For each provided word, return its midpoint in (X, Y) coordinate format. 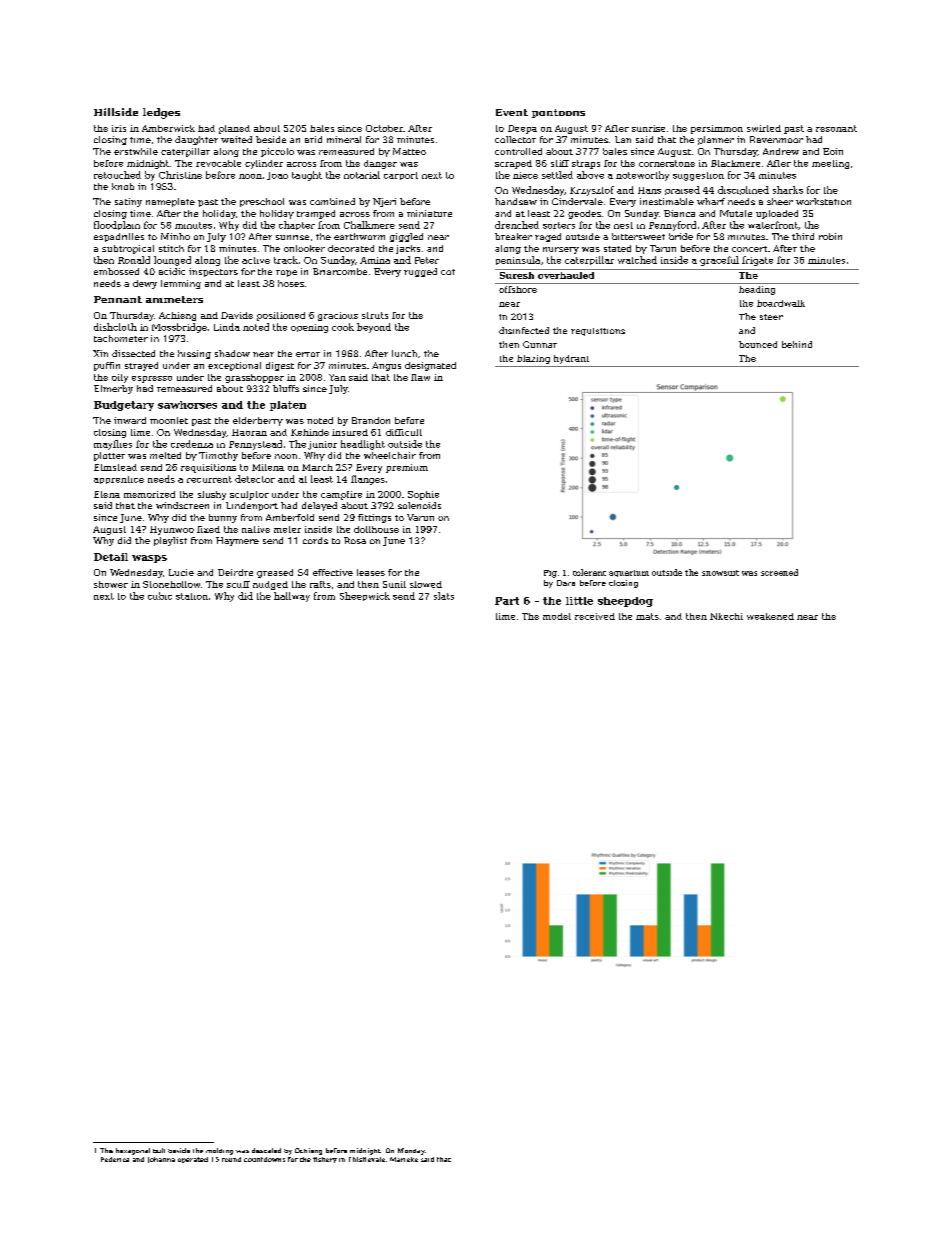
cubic (160, 596)
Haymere (237, 541)
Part (507, 601)
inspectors (213, 272)
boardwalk (781, 303)
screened (779, 572)
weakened (770, 616)
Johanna (161, 1160)
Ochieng (308, 1151)
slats (444, 596)
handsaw (516, 201)
